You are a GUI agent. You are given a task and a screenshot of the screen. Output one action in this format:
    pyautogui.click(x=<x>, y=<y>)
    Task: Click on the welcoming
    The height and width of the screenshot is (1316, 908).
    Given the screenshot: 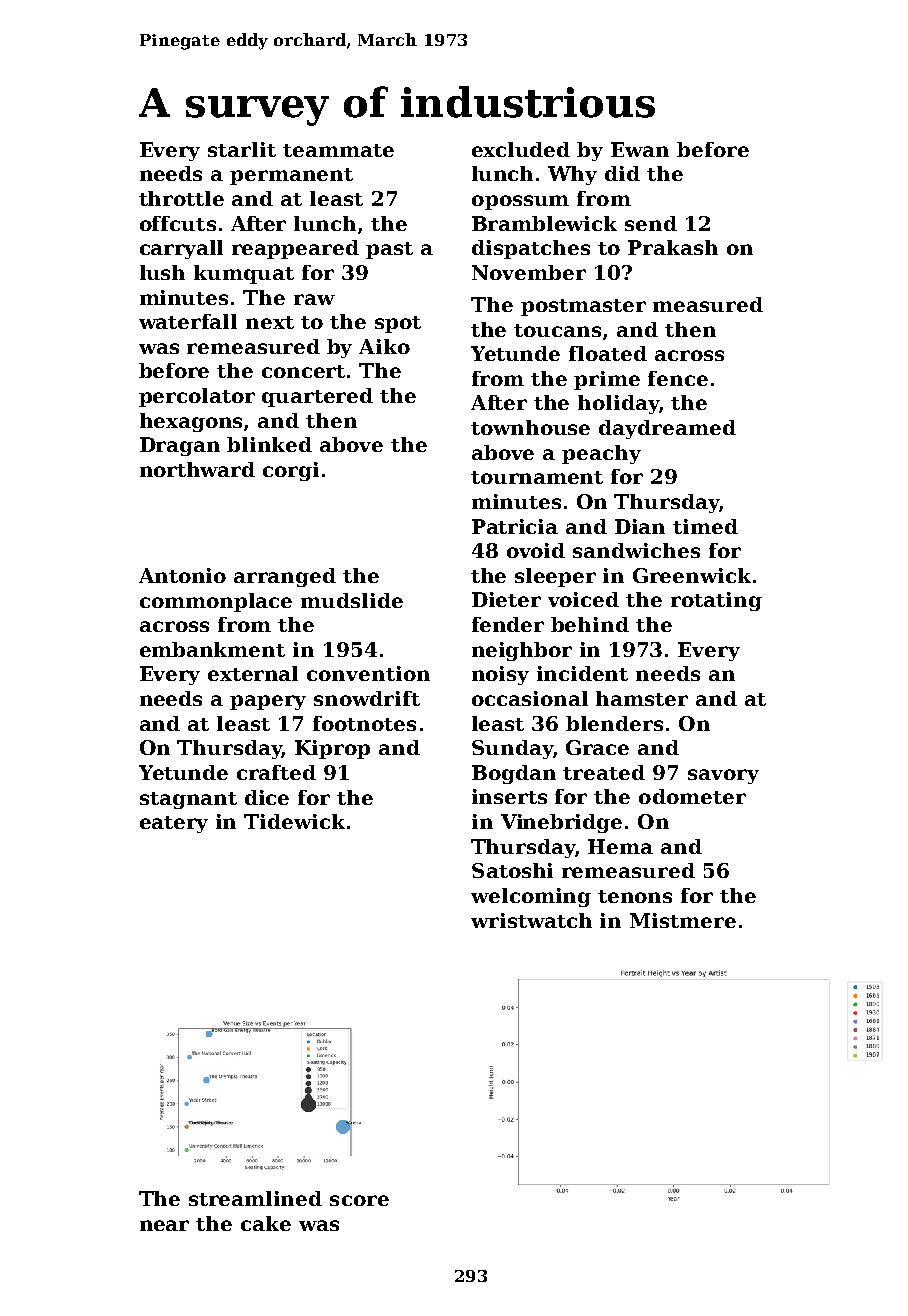 What is the action you would take?
    pyautogui.click(x=531, y=897)
